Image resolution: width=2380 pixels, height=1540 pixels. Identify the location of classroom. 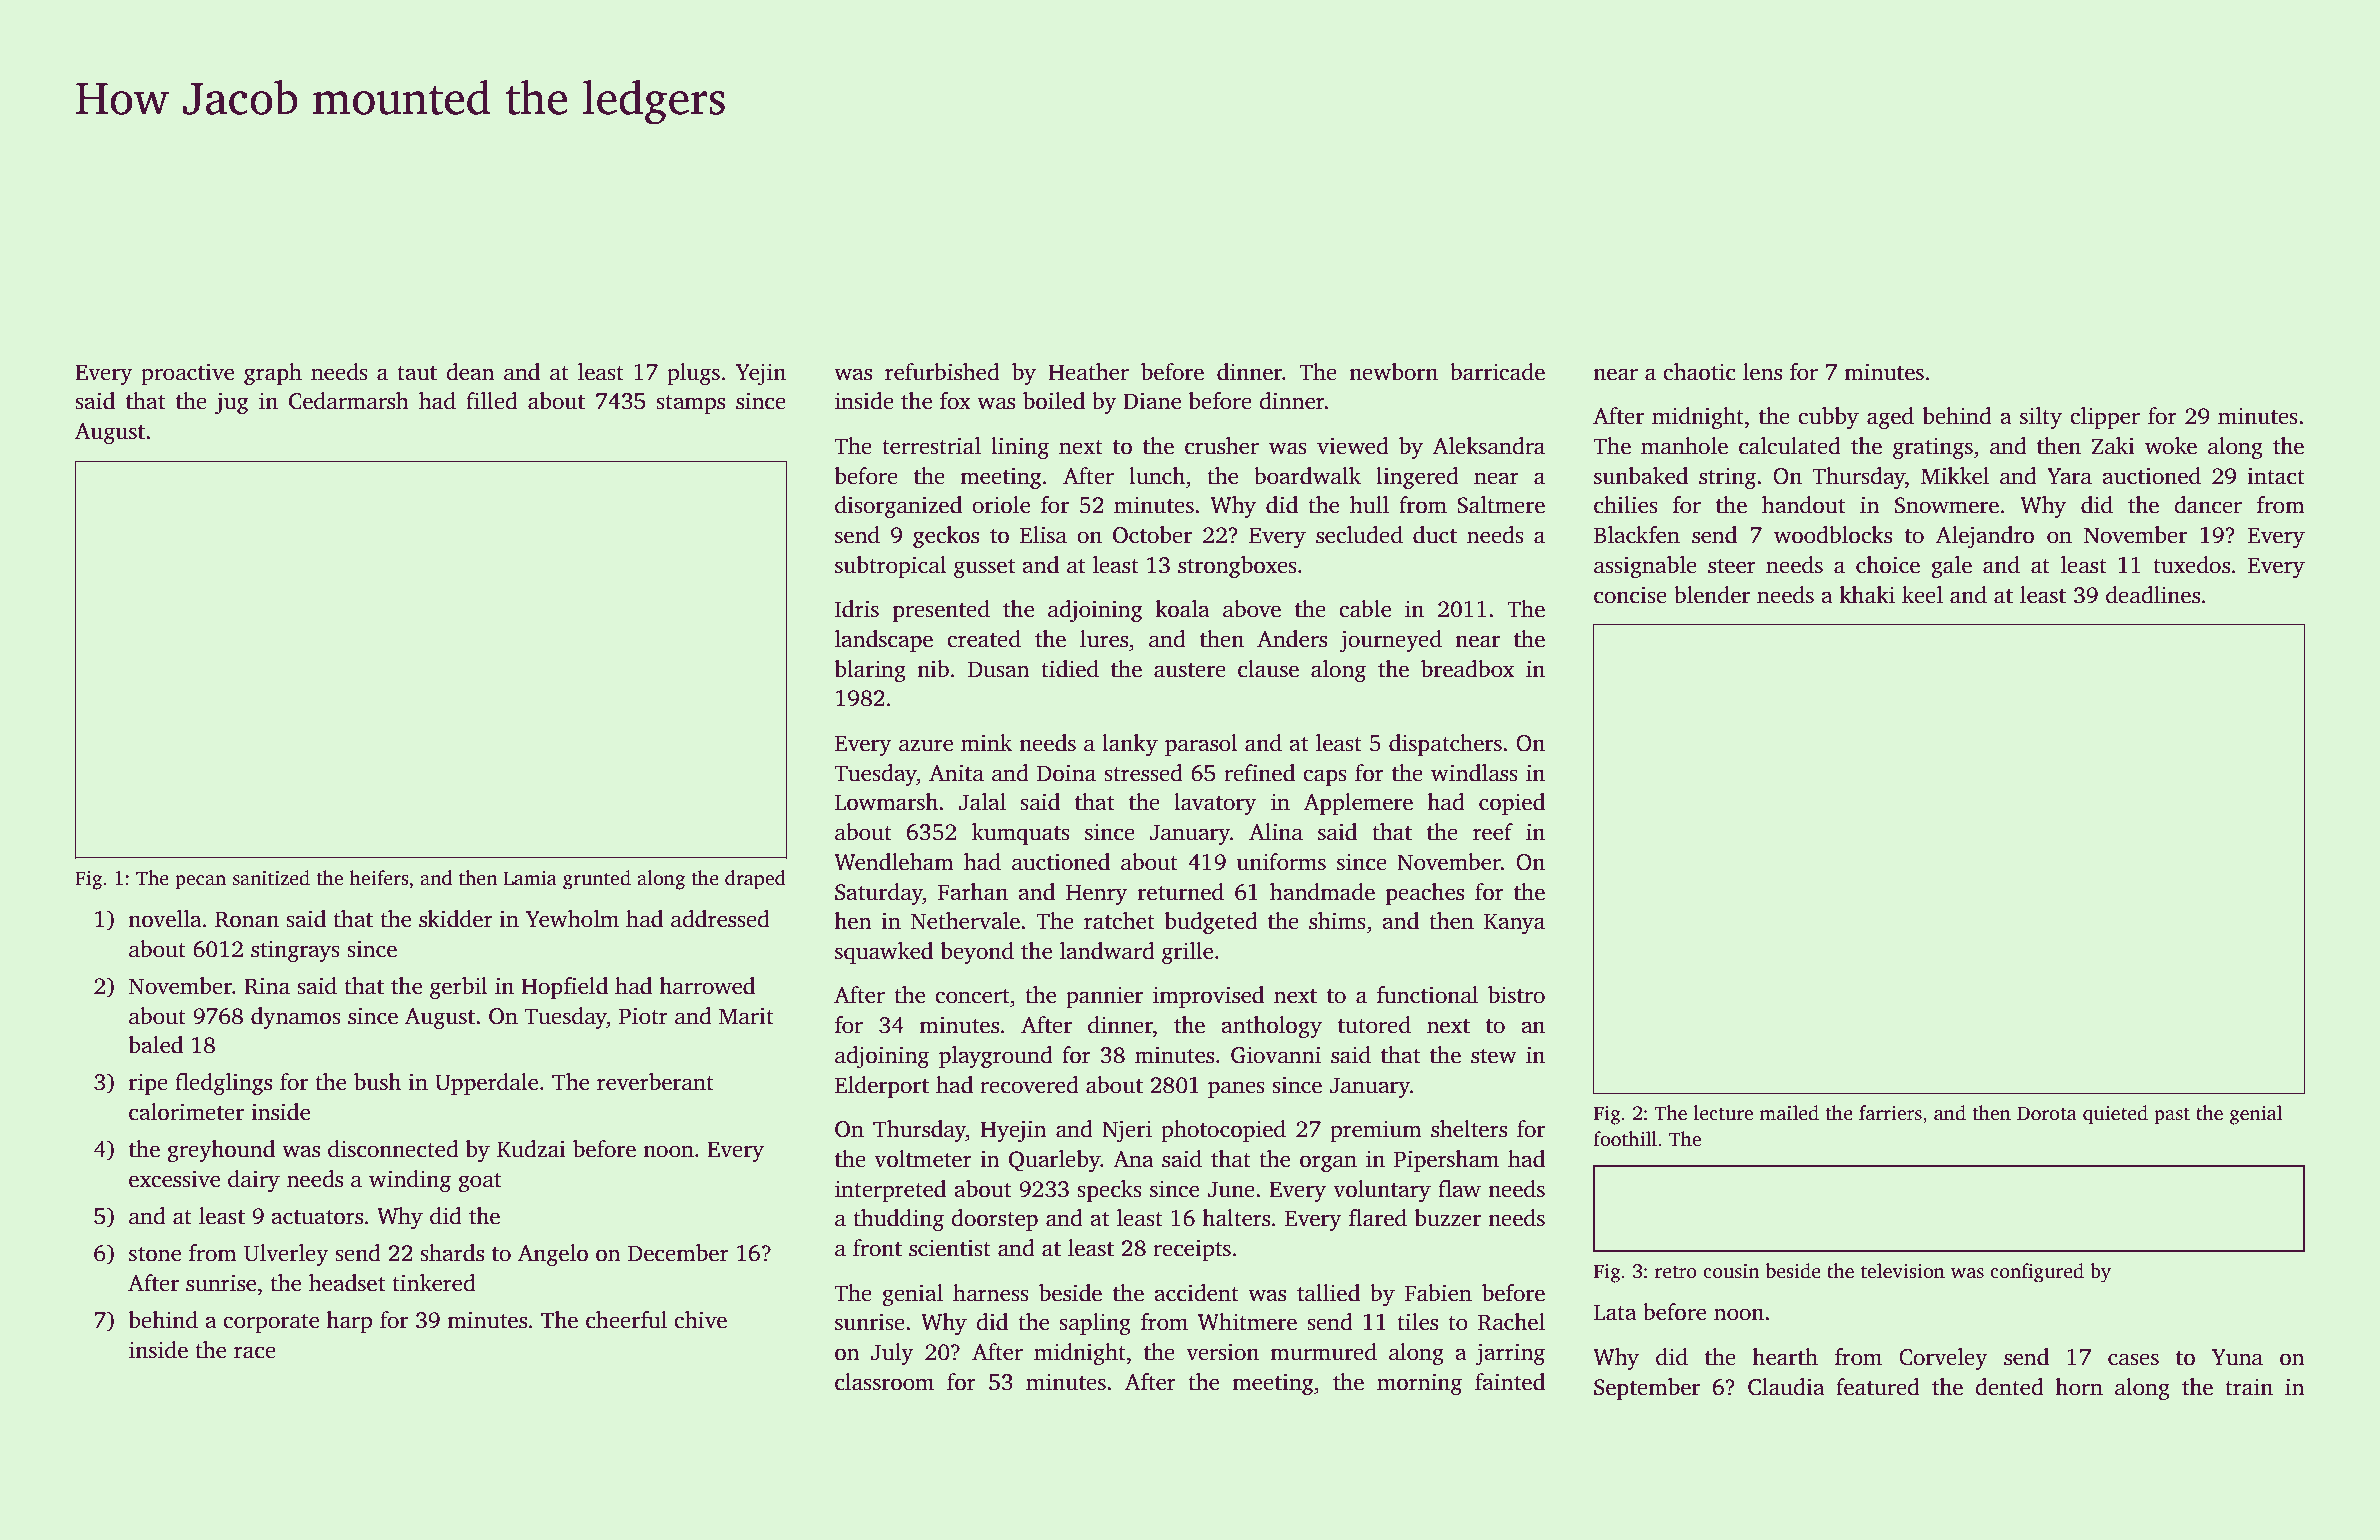
(884, 1382).
